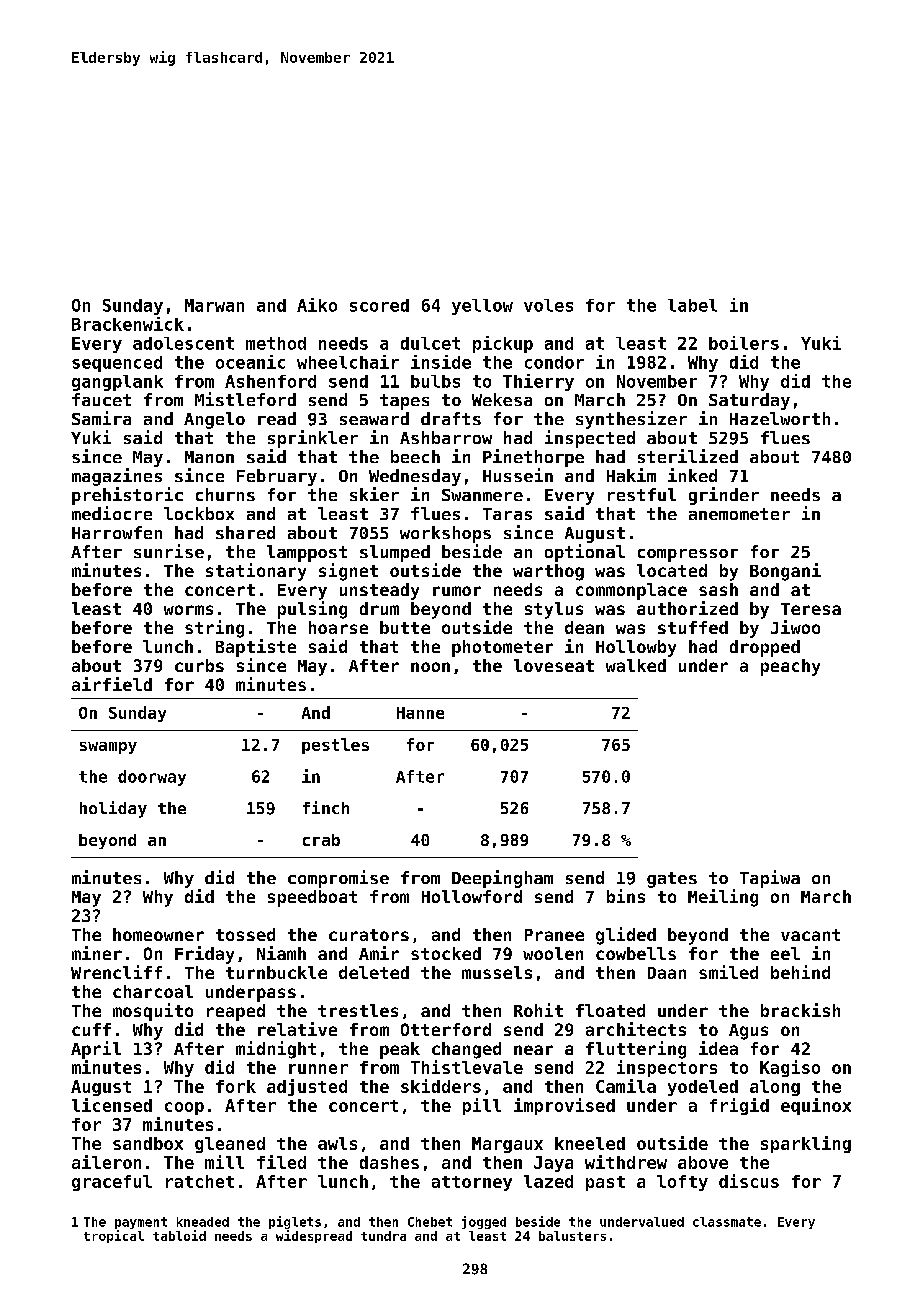 This page has width=924, height=1308. What do you see at coordinates (507, 514) in the page?
I see `Taras` at bounding box center [507, 514].
